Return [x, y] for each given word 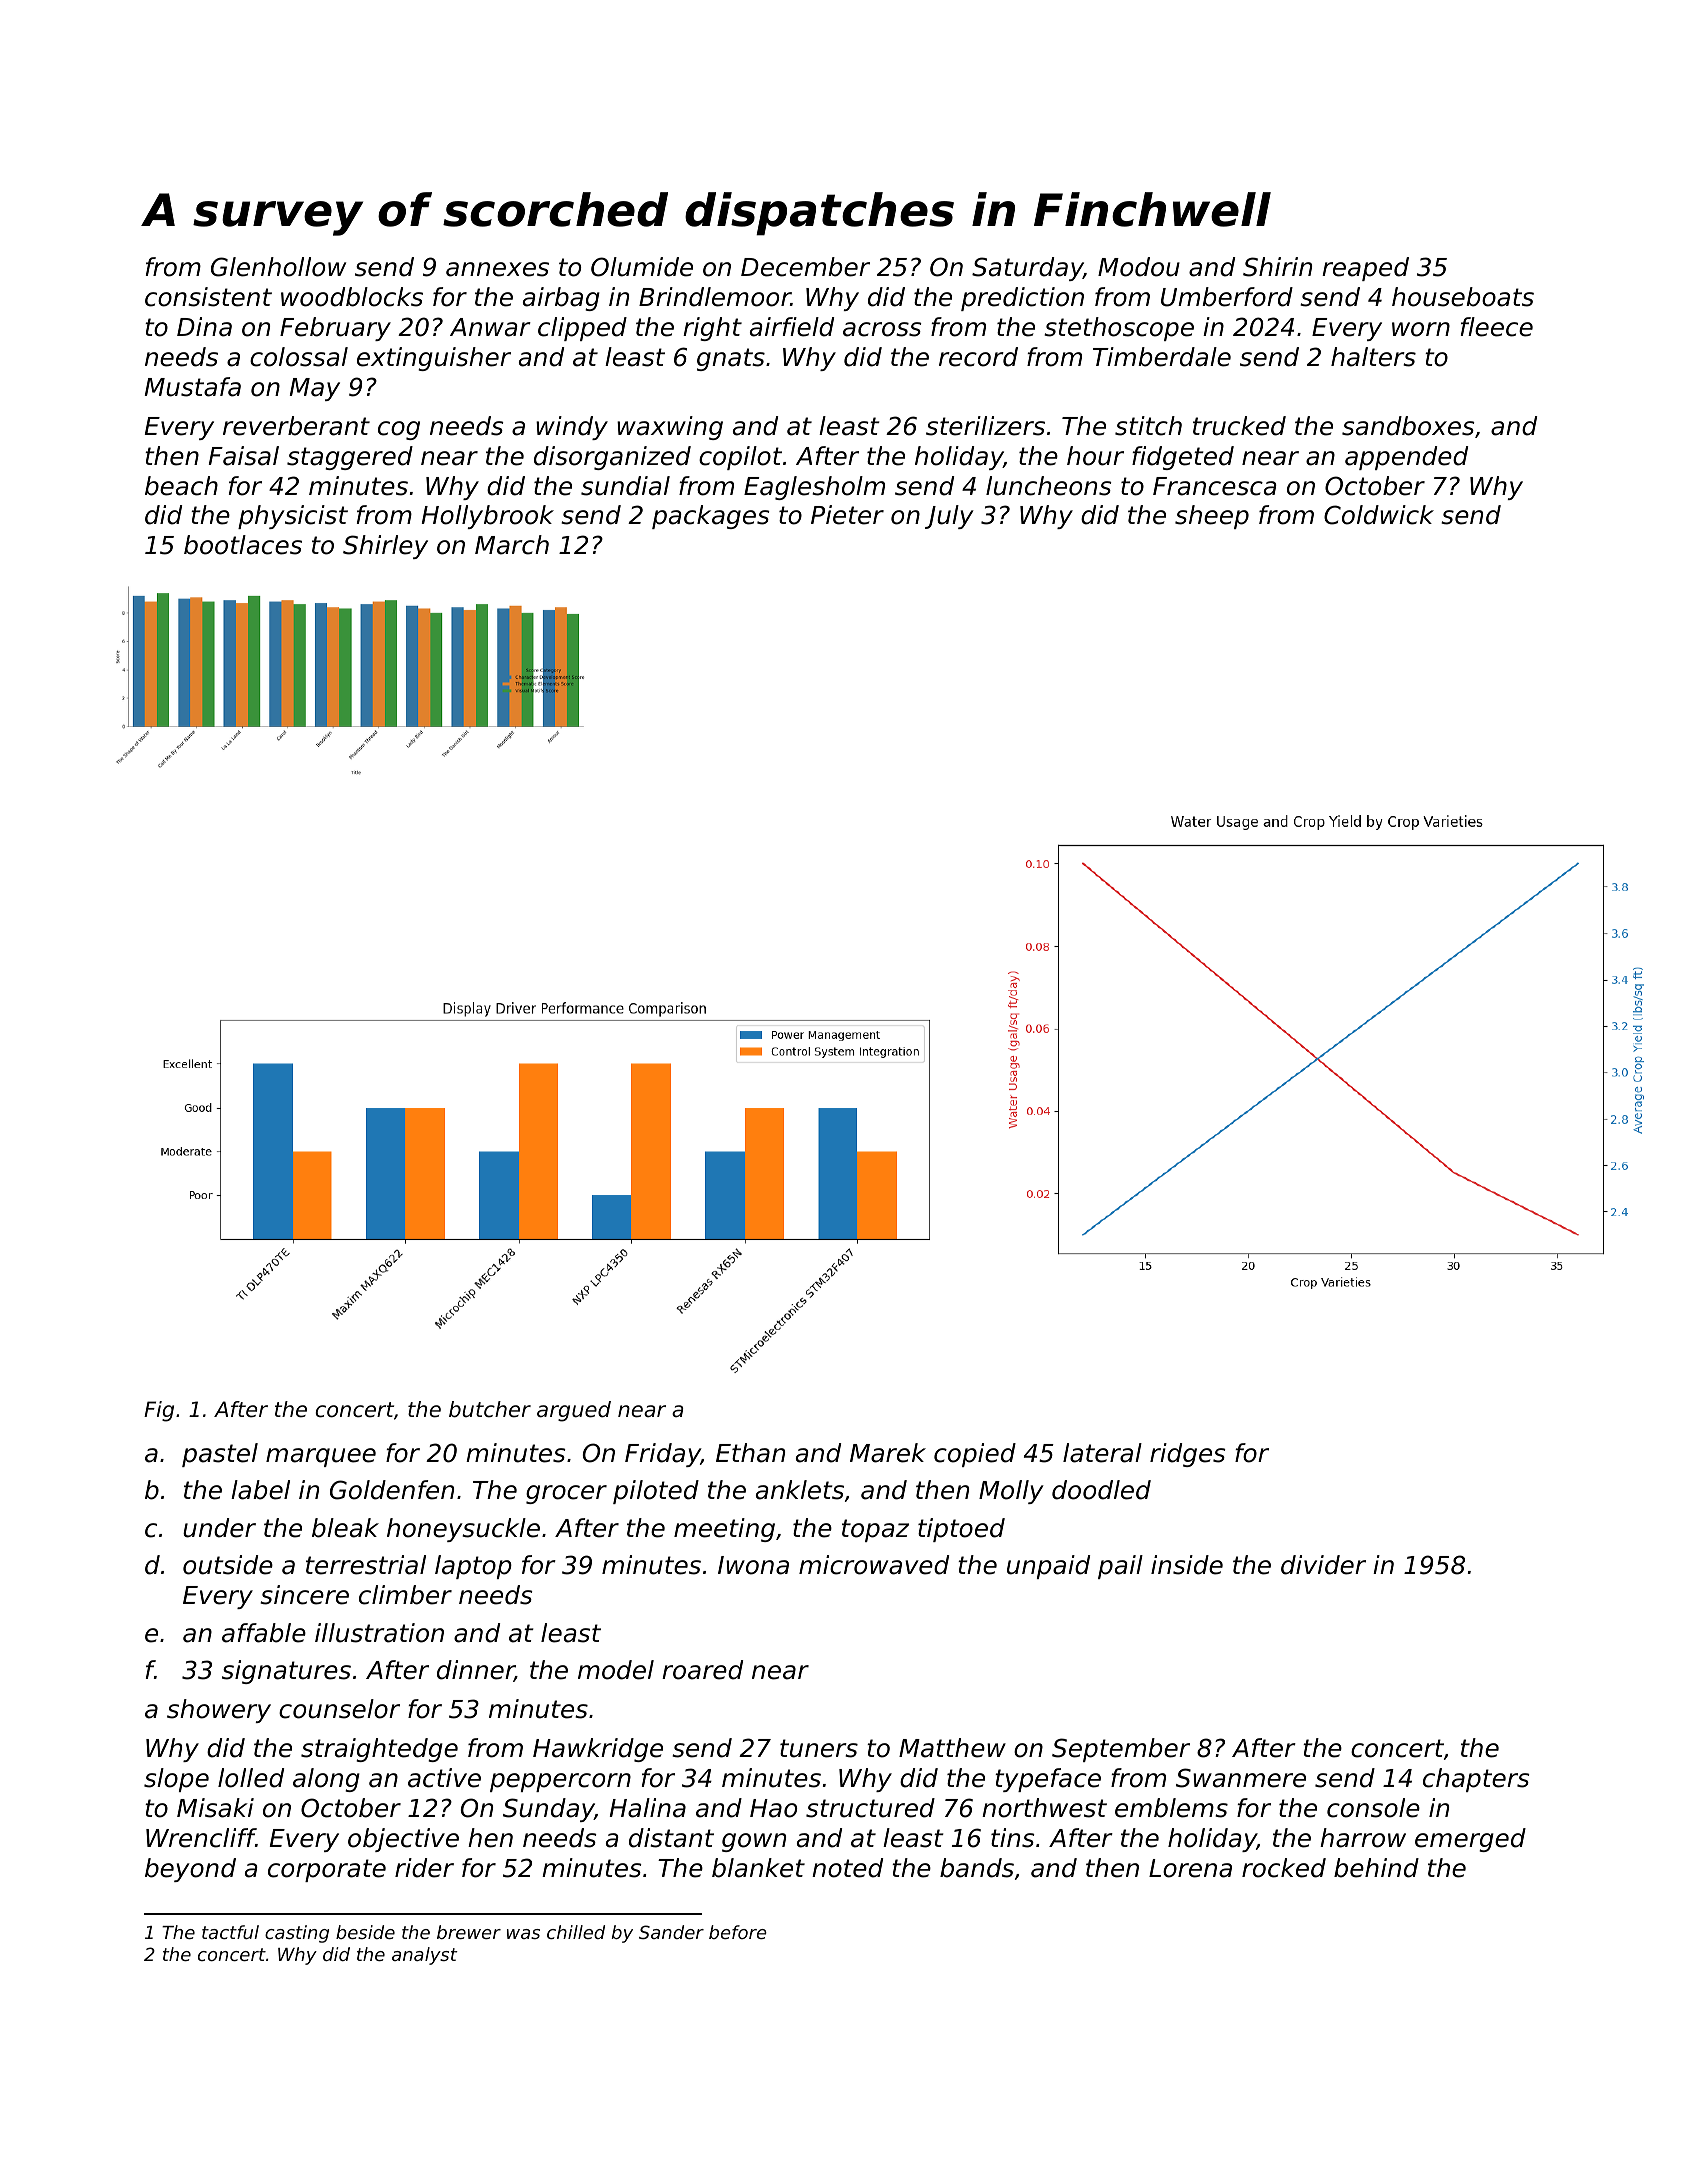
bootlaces [243, 545]
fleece [1497, 327]
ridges [1187, 1455]
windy [572, 428]
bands [977, 1868]
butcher [490, 1409]
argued [574, 1411]
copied [975, 1455]
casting [297, 1934]
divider [1323, 1565]
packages [710, 517]
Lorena [1190, 1868]
